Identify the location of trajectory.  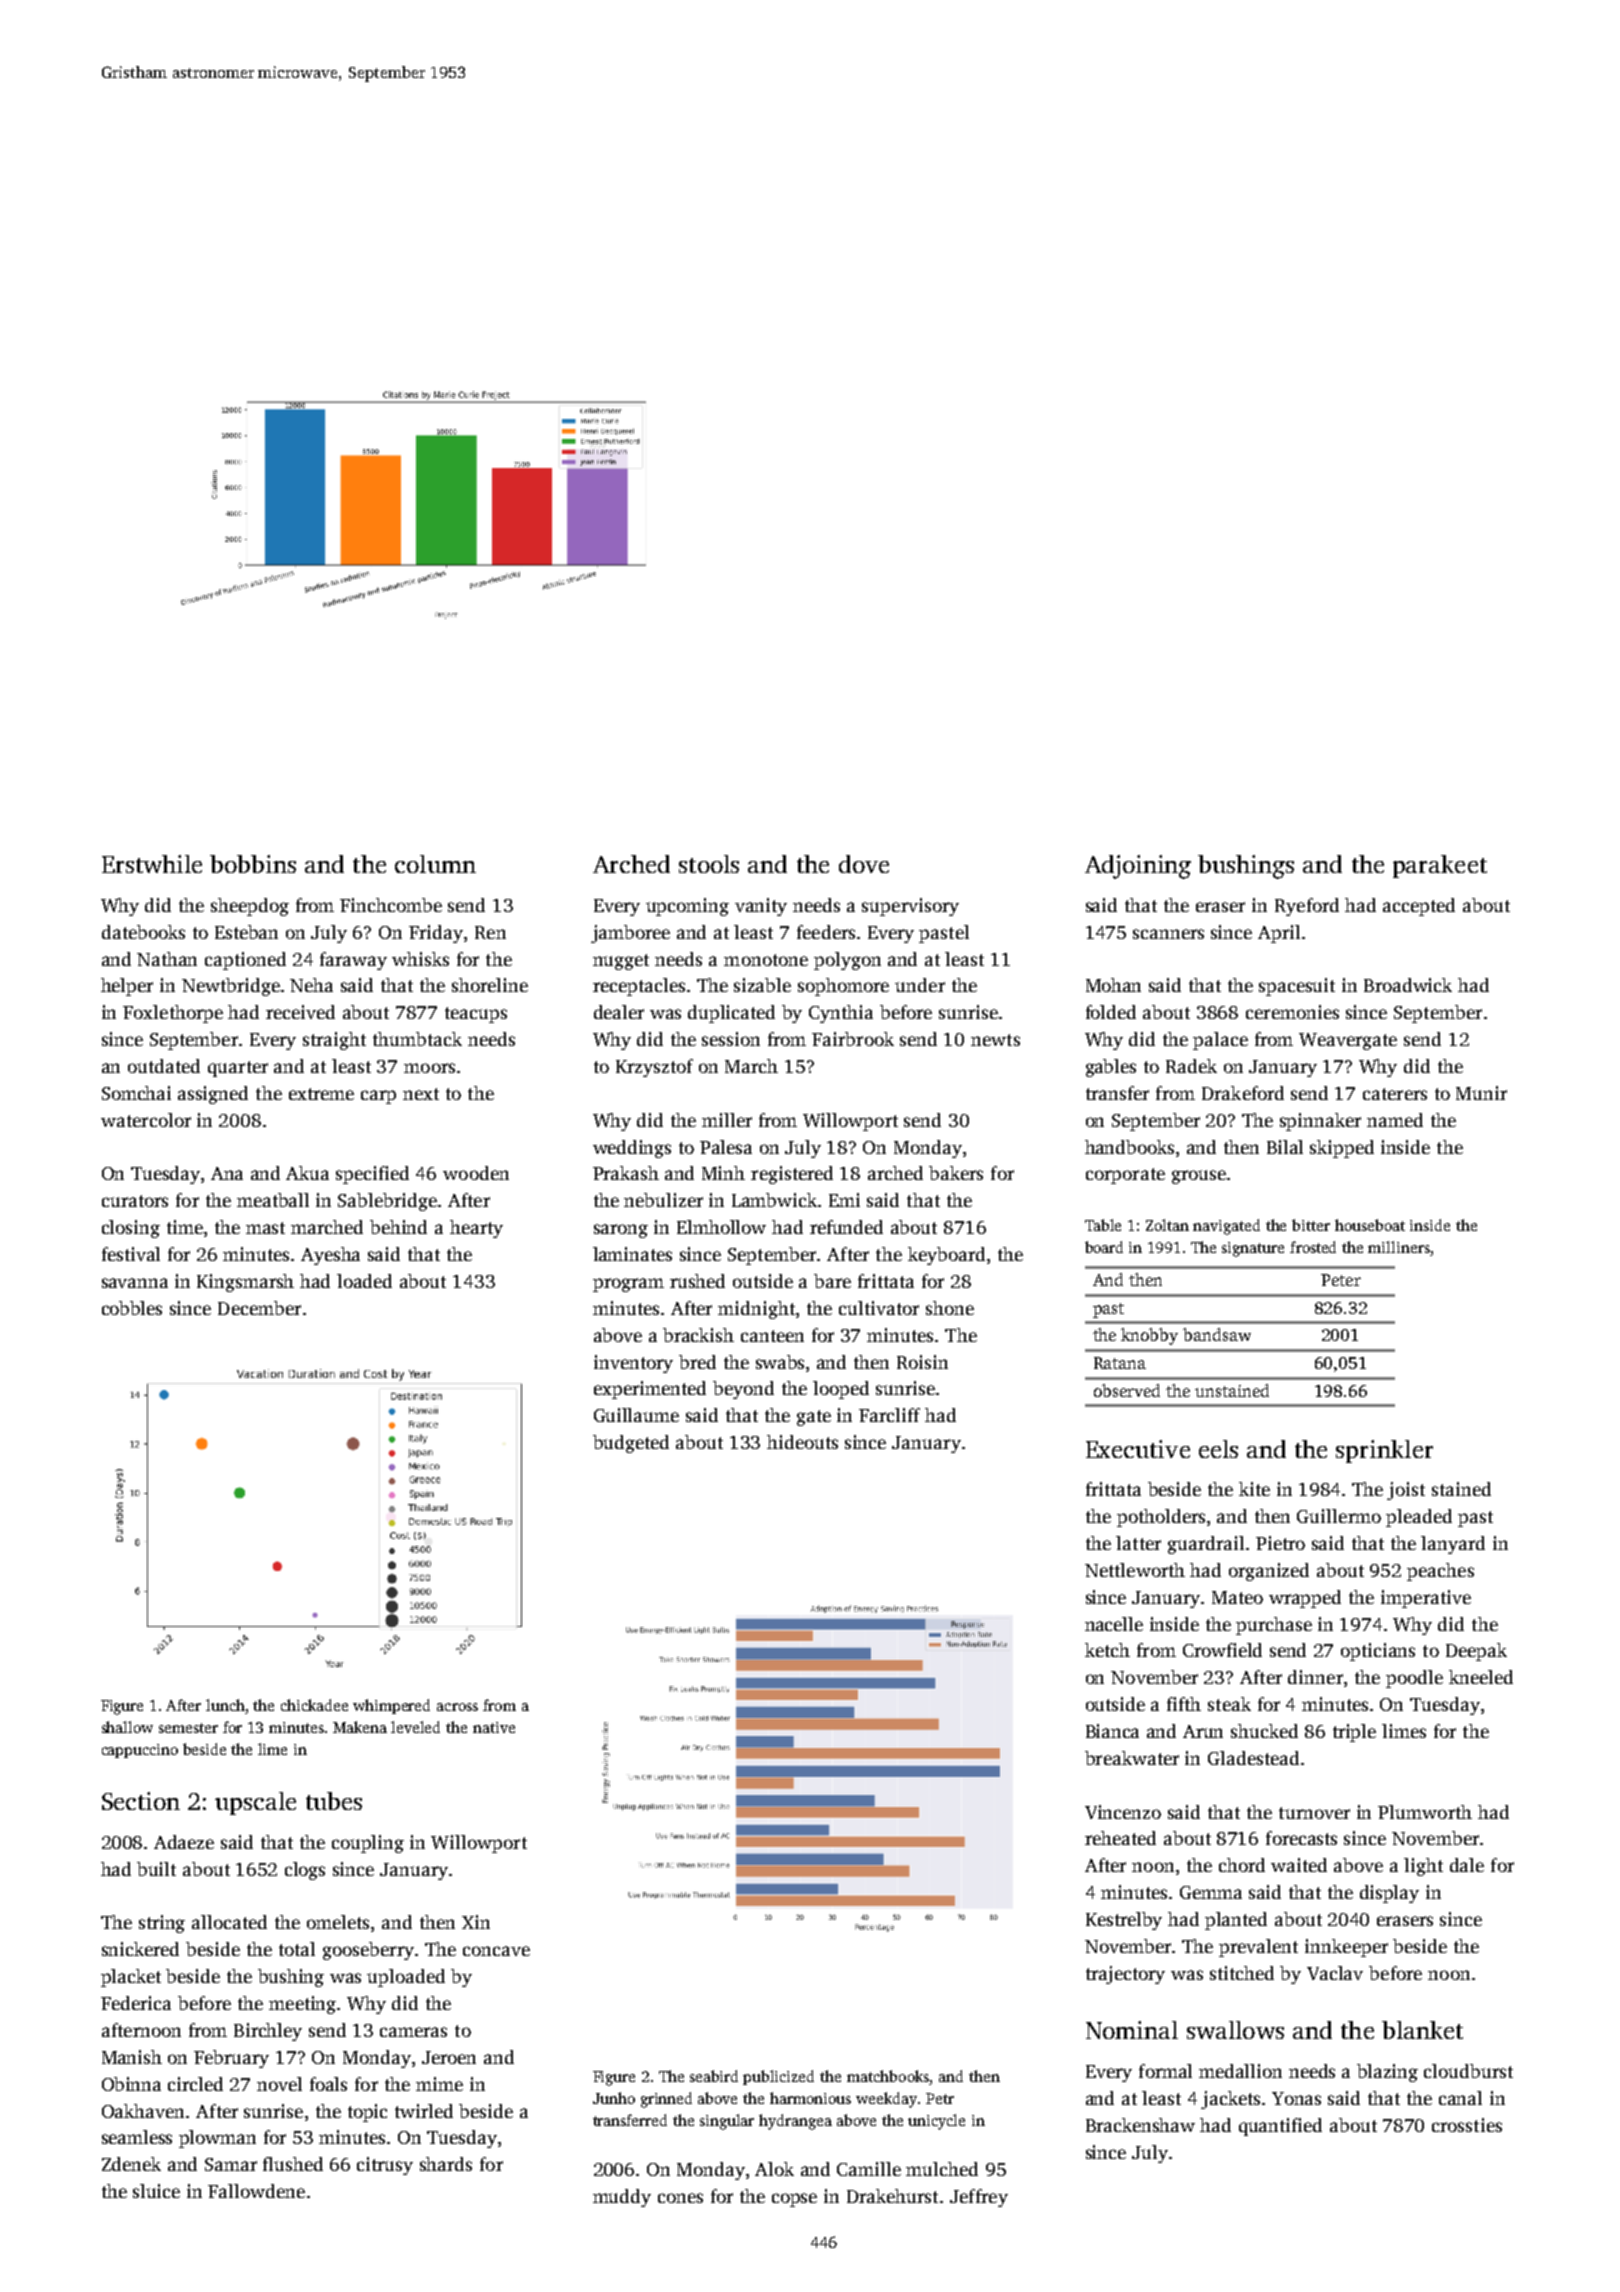
(1125, 1975).
